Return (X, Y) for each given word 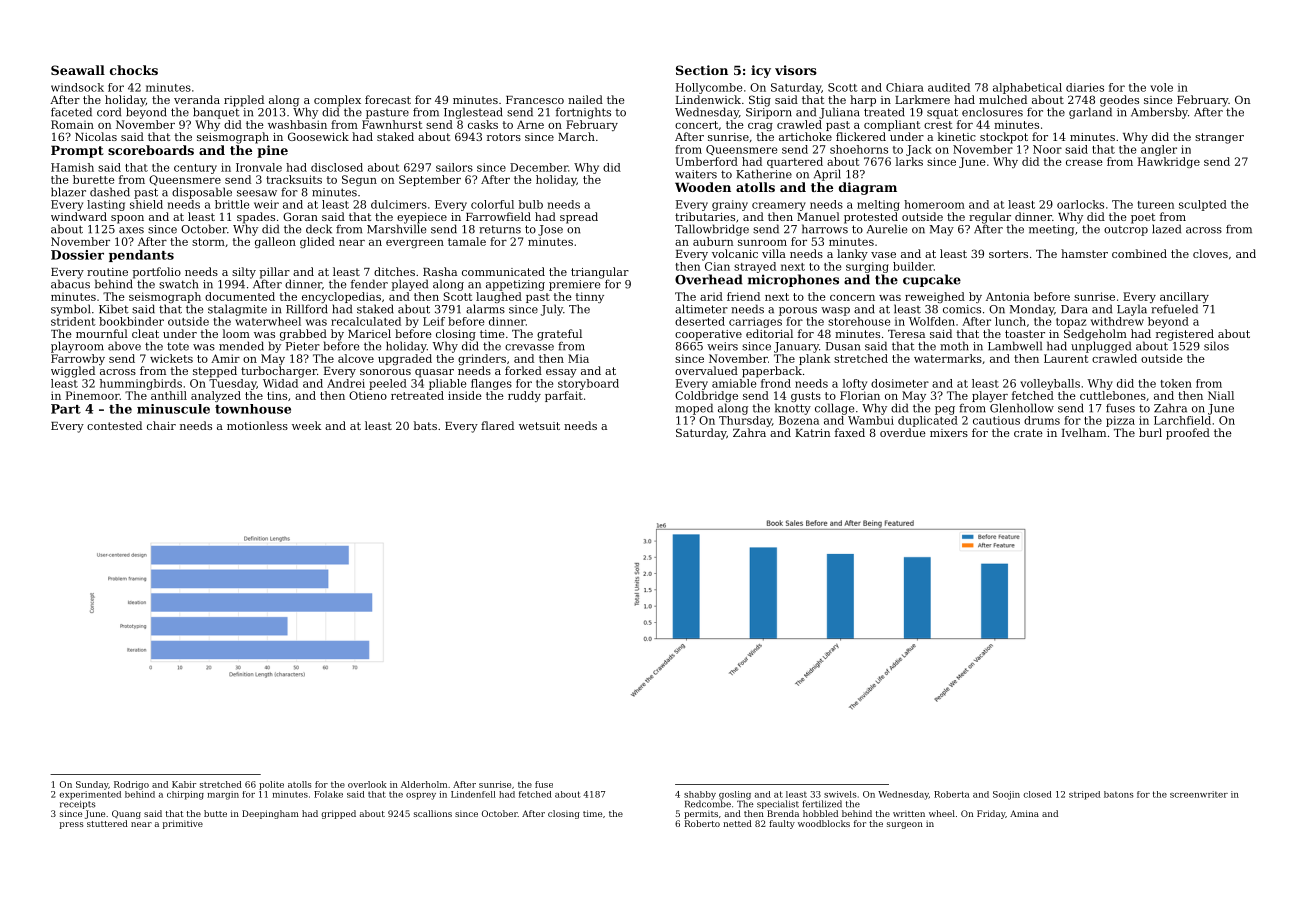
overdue (903, 432)
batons (1119, 794)
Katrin (813, 433)
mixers (949, 433)
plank (814, 359)
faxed (850, 432)
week (306, 425)
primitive (183, 824)
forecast (388, 99)
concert (696, 125)
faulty (782, 824)
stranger (1219, 138)
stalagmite (237, 310)
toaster (1025, 334)
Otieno (368, 395)
